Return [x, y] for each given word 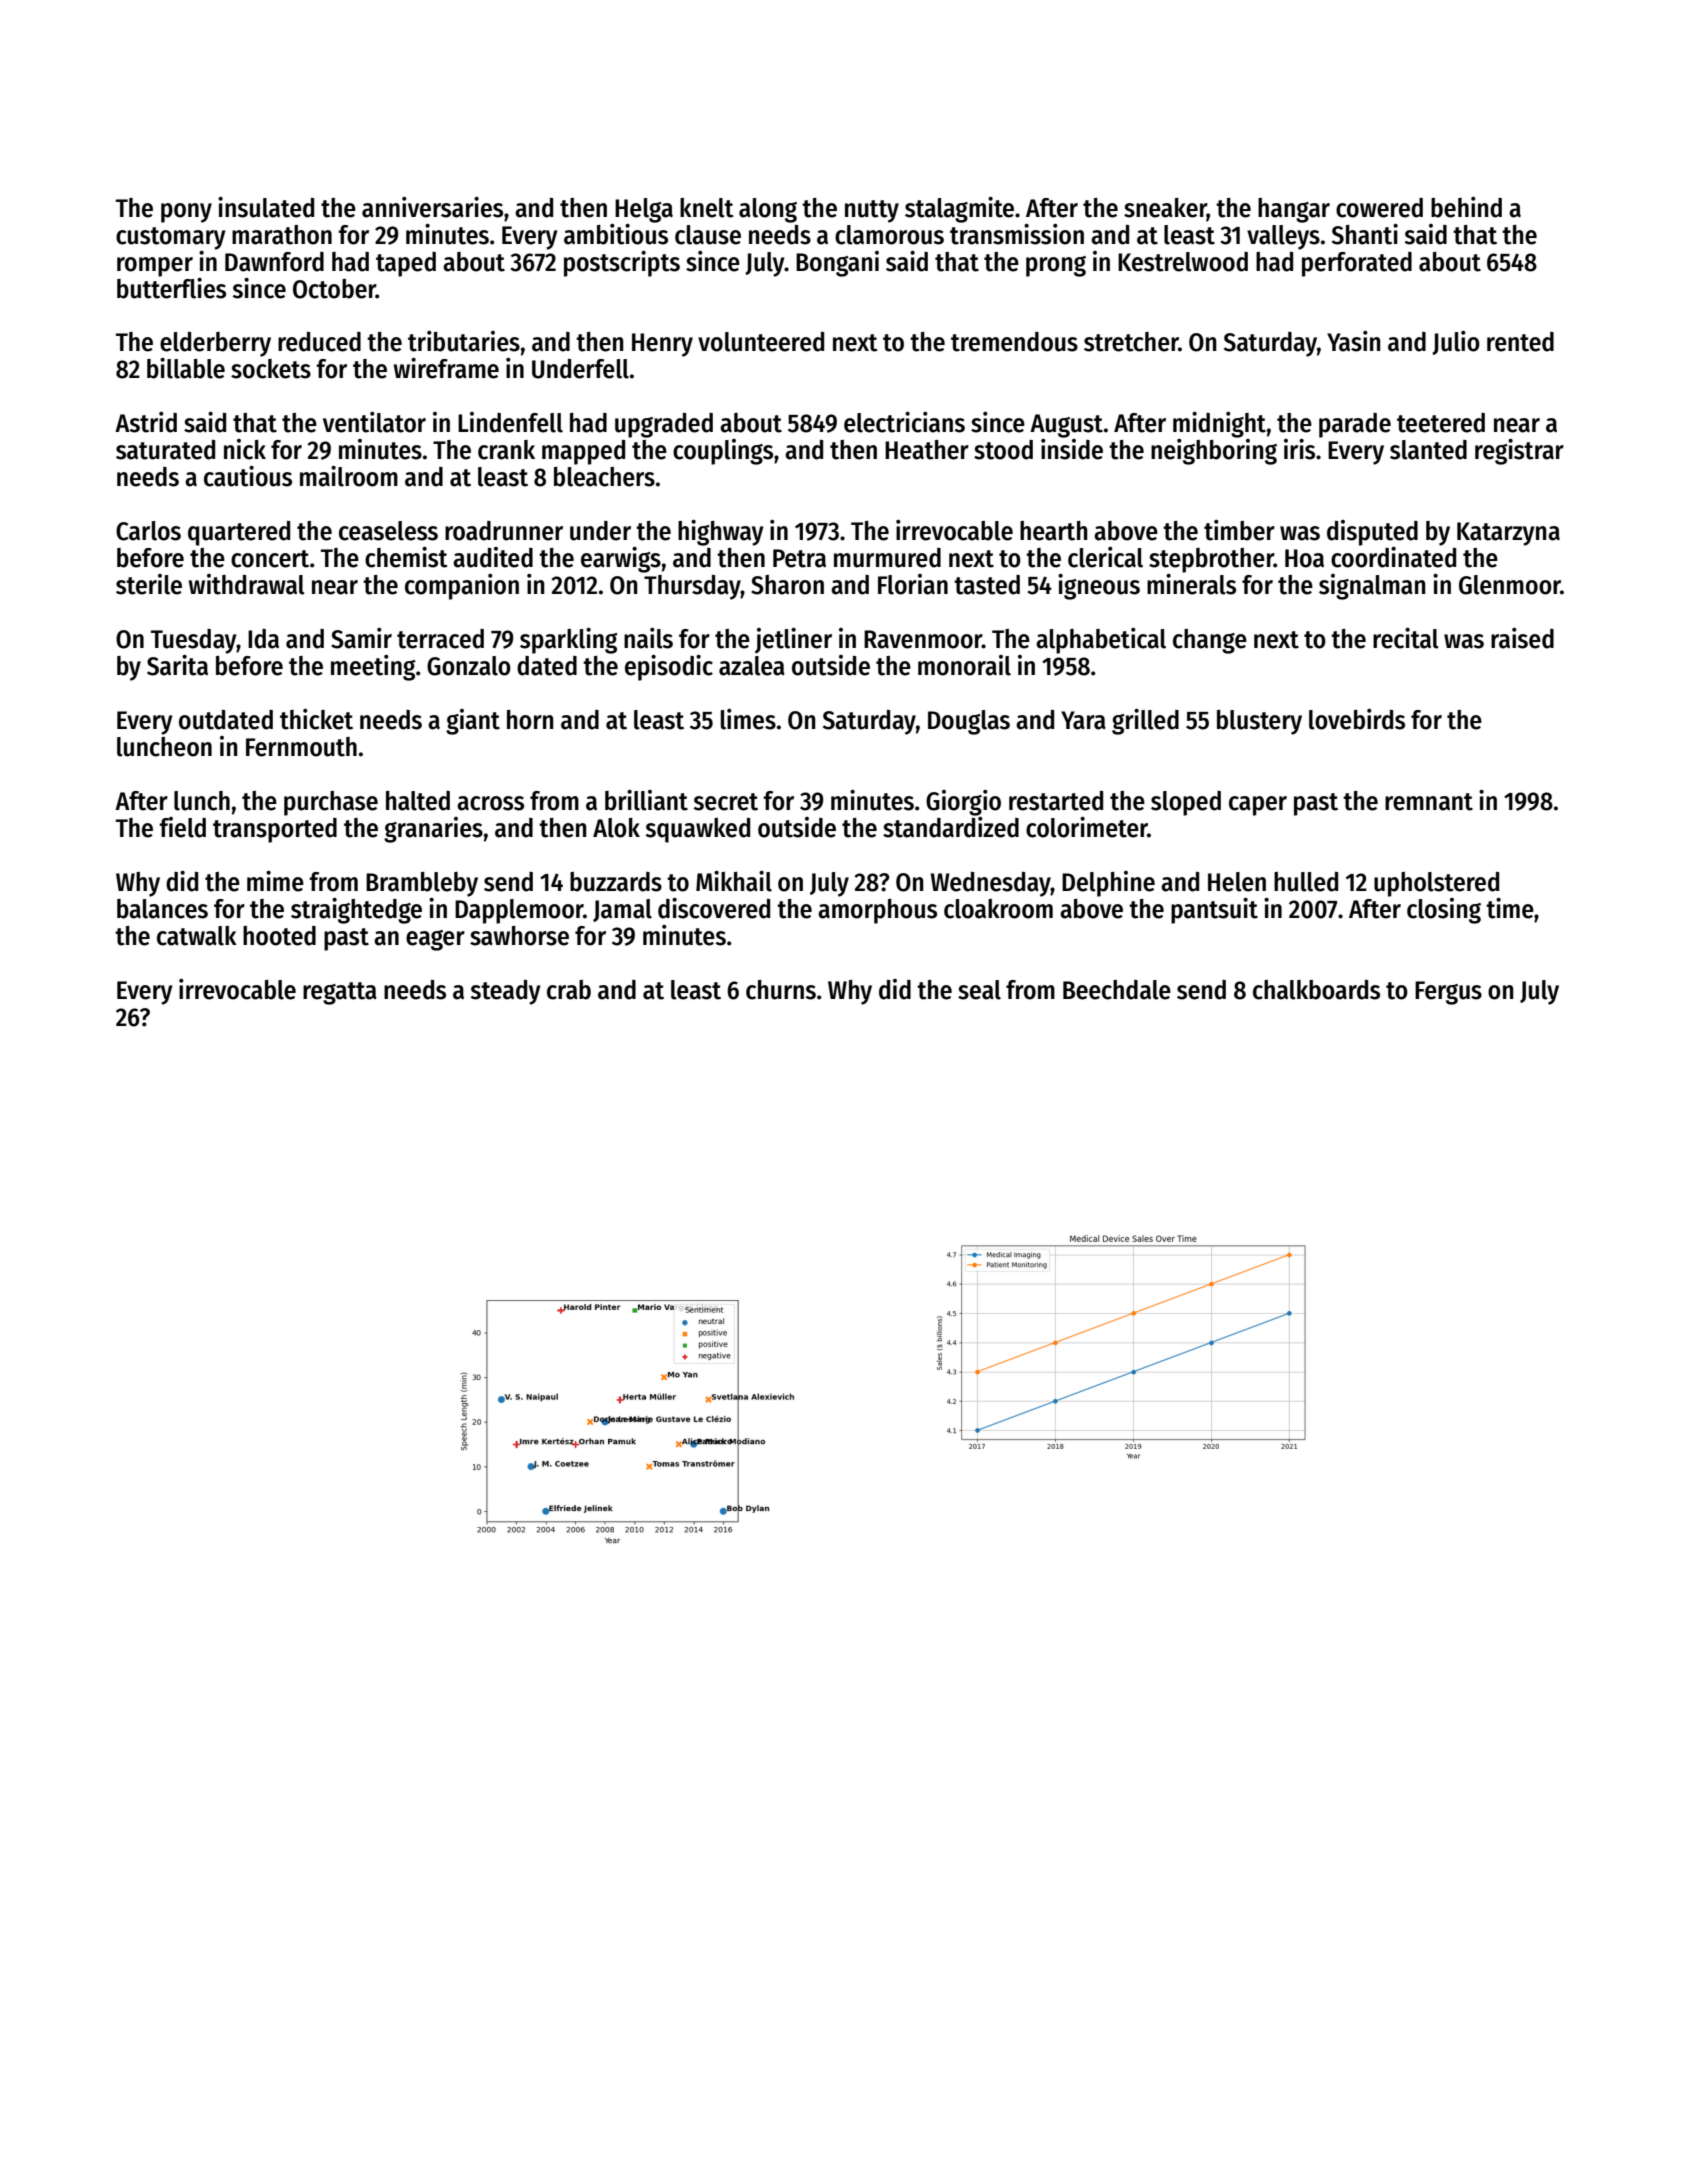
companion [462, 587]
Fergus [1448, 993]
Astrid [146, 422]
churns [781, 990]
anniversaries [432, 207]
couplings [723, 452]
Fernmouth [301, 747]
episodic [669, 668]
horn [530, 720]
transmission [1017, 234]
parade [1355, 425]
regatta [340, 993]
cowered [1379, 208]
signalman [1372, 587]
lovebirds [1357, 719]
